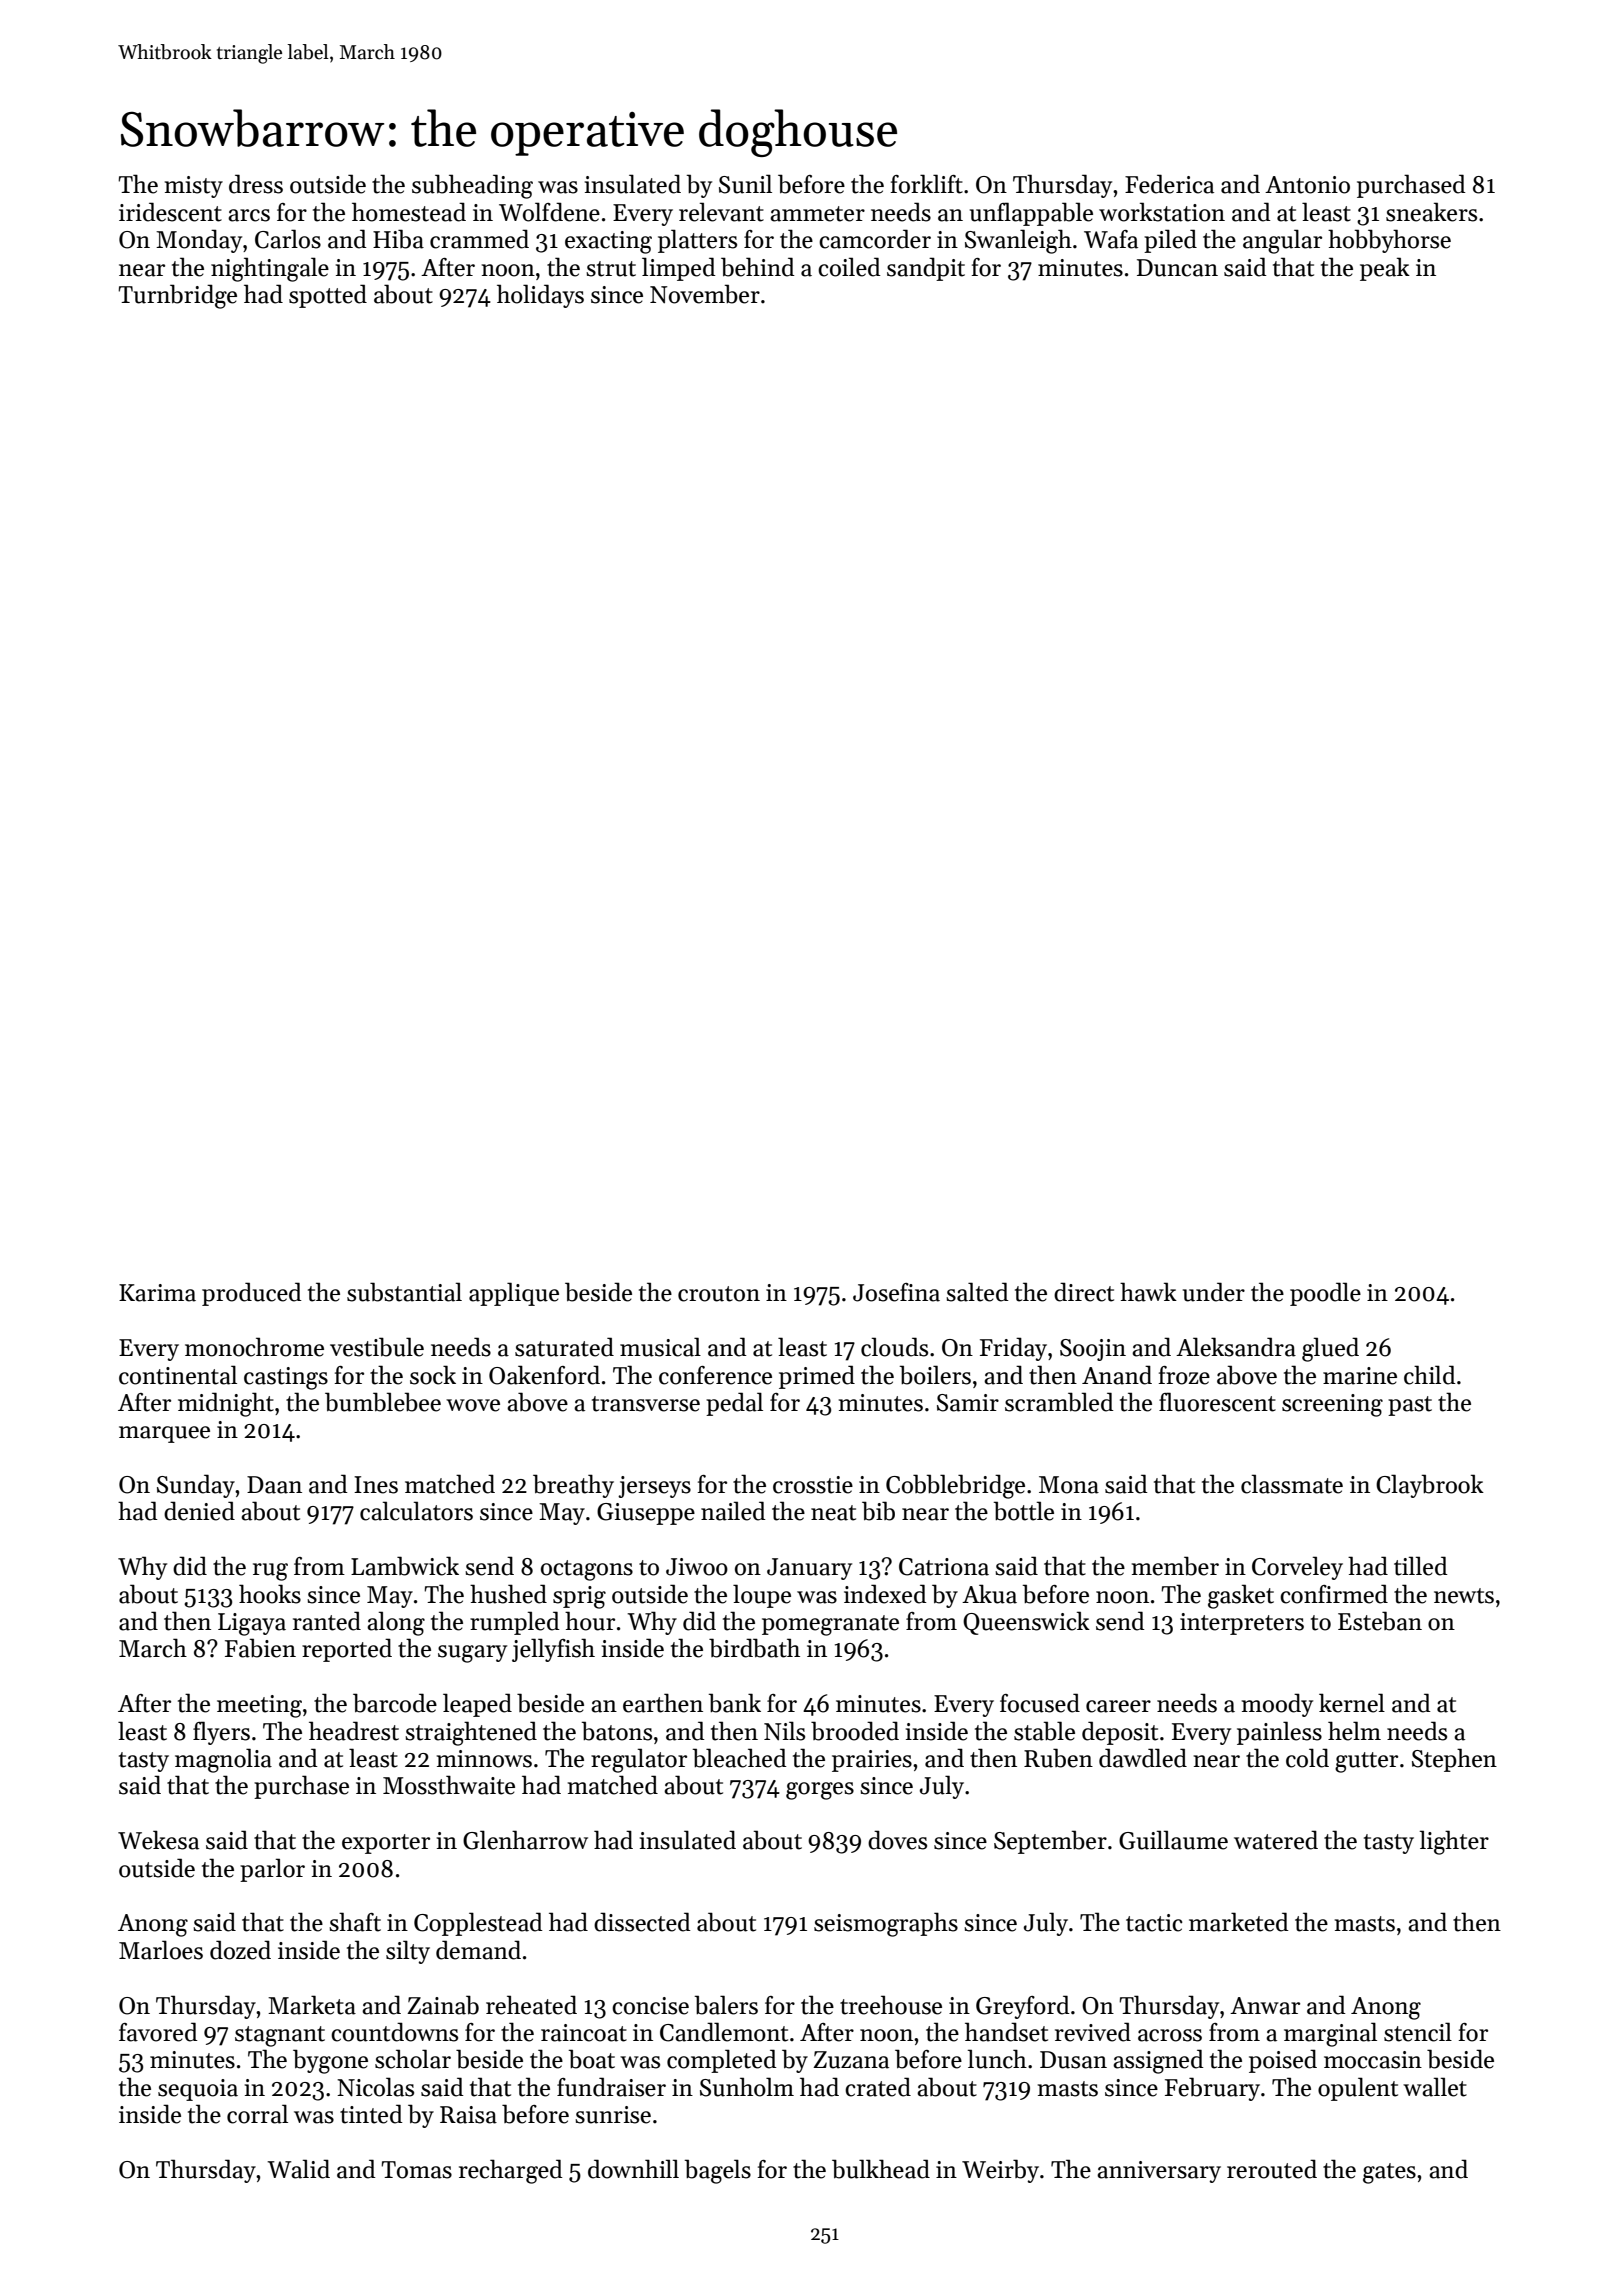 This document has height=2292, width=1620. I want to click on under, so click(1214, 1292).
